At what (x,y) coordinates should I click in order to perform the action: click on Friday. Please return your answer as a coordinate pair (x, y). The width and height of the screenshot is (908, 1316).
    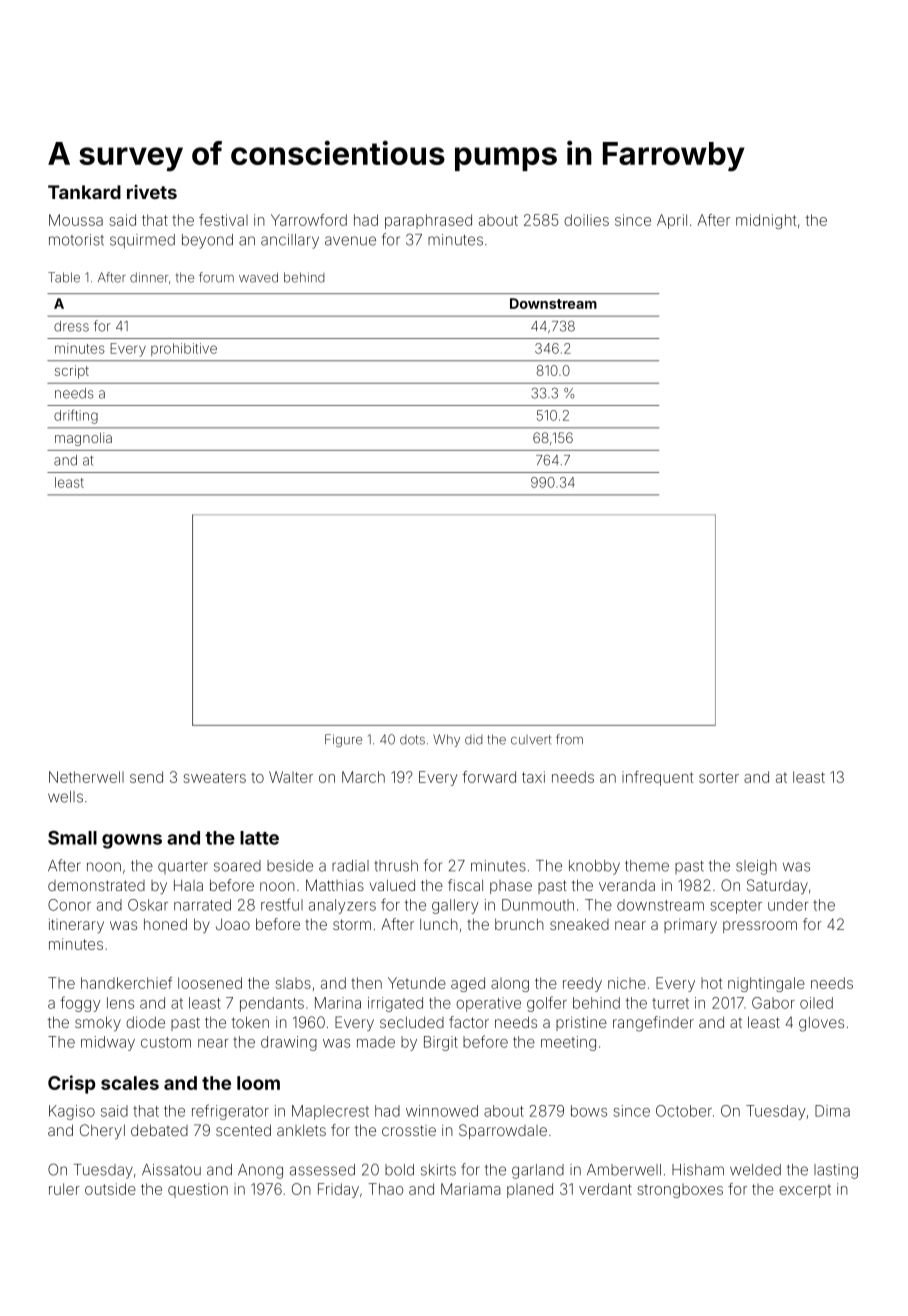
    Looking at the image, I should click on (338, 1190).
